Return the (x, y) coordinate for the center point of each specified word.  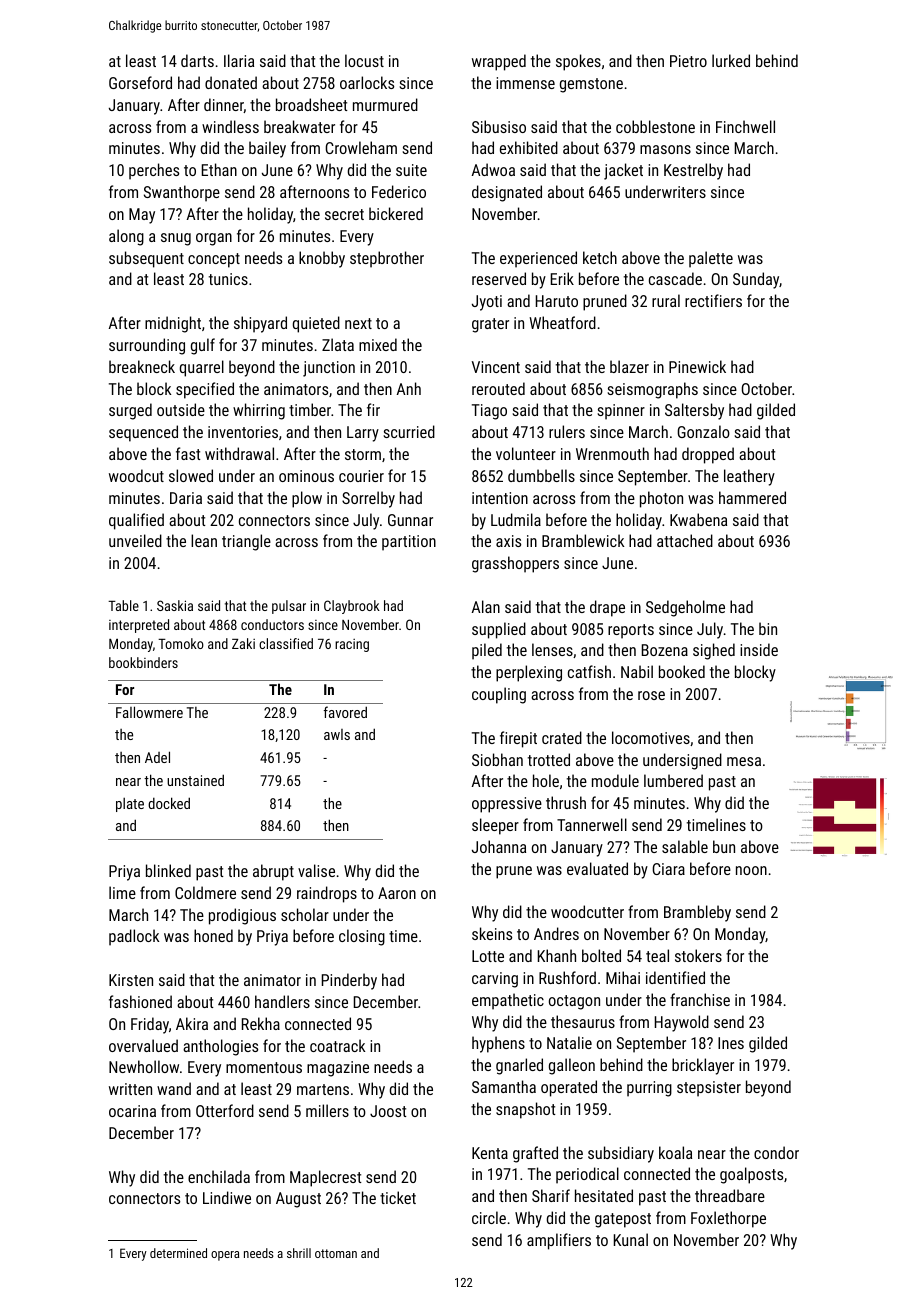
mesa (744, 761)
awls (337, 734)
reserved (499, 278)
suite (411, 170)
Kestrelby (693, 171)
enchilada (219, 1176)
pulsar (289, 607)
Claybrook (352, 607)
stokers (698, 955)
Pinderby (349, 981)
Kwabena (698, 519)
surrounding (147, 346)
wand (174, 1088)
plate (130, 805)
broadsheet (312, 104)
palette (711, 259)
